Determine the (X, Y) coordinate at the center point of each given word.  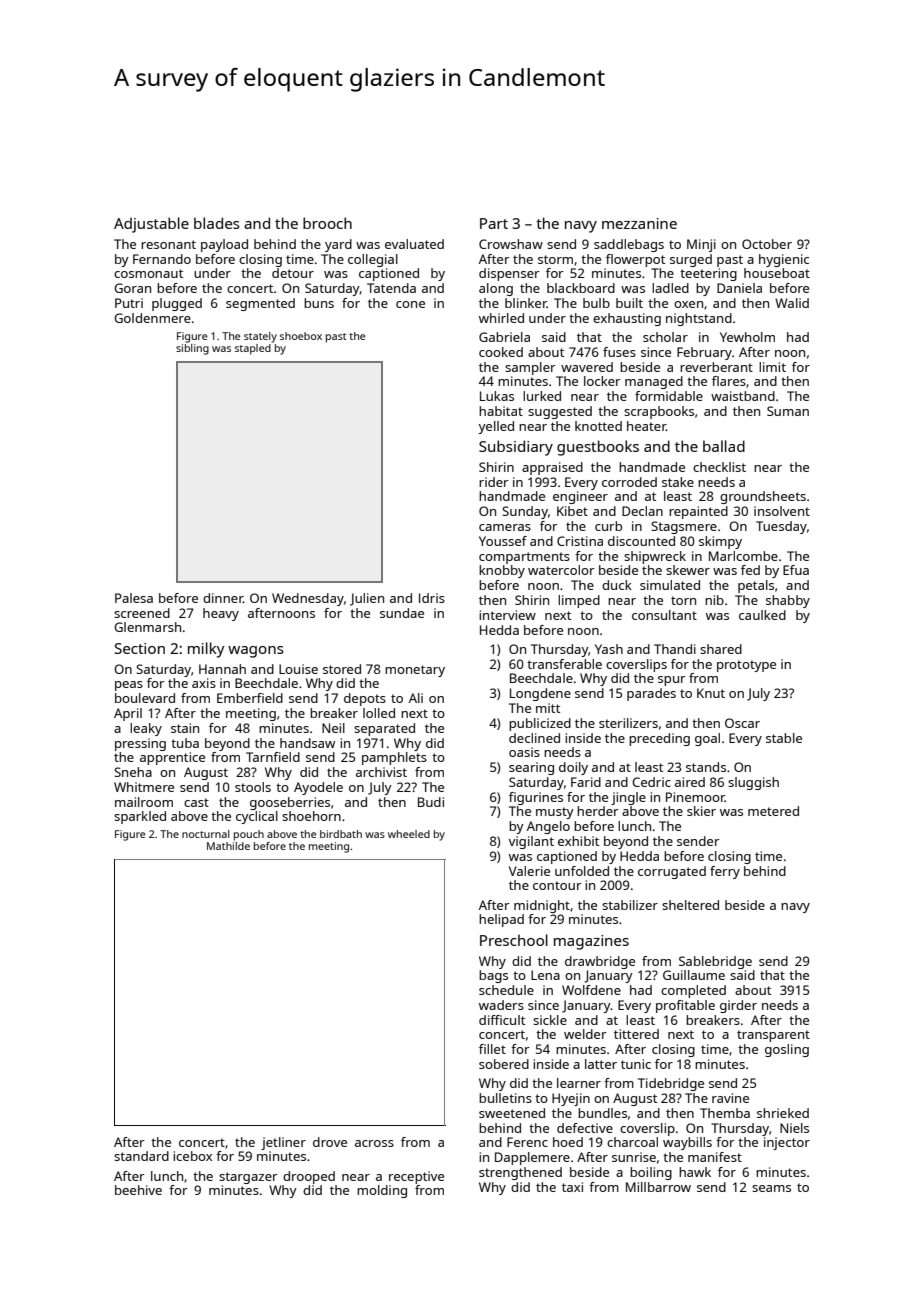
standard (141, 1156)
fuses (619, 352)
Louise (298, 669)
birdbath (341, 834)
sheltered (690, 905)
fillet (492, 1049)
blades (217, 223)
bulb (596, 303)
